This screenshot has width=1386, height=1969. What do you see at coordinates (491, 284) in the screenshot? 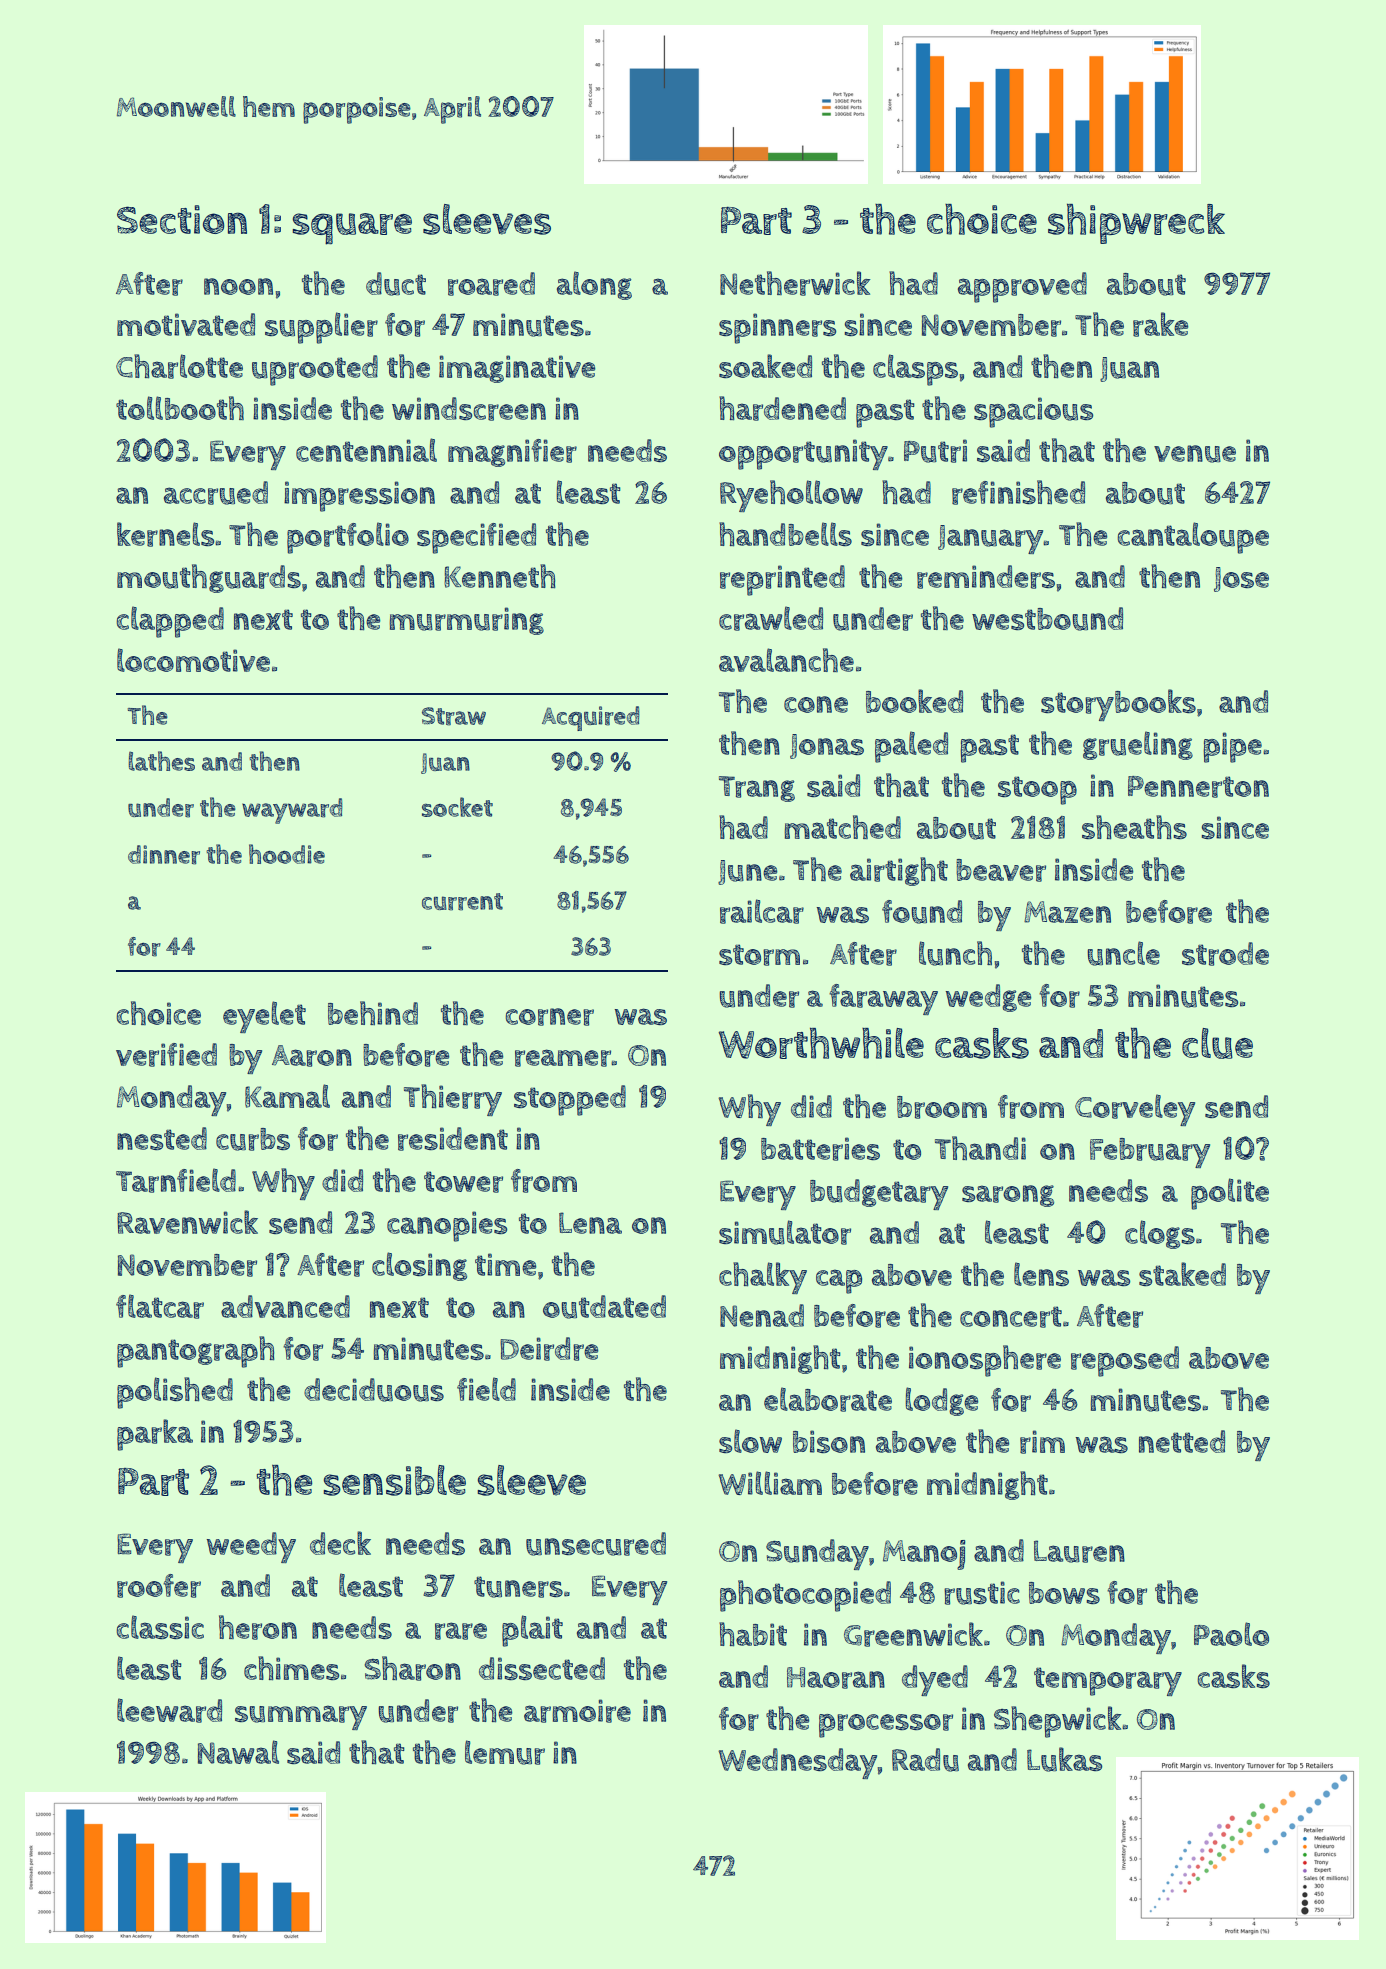
I see `roared` at bounding box center [491, 284].
